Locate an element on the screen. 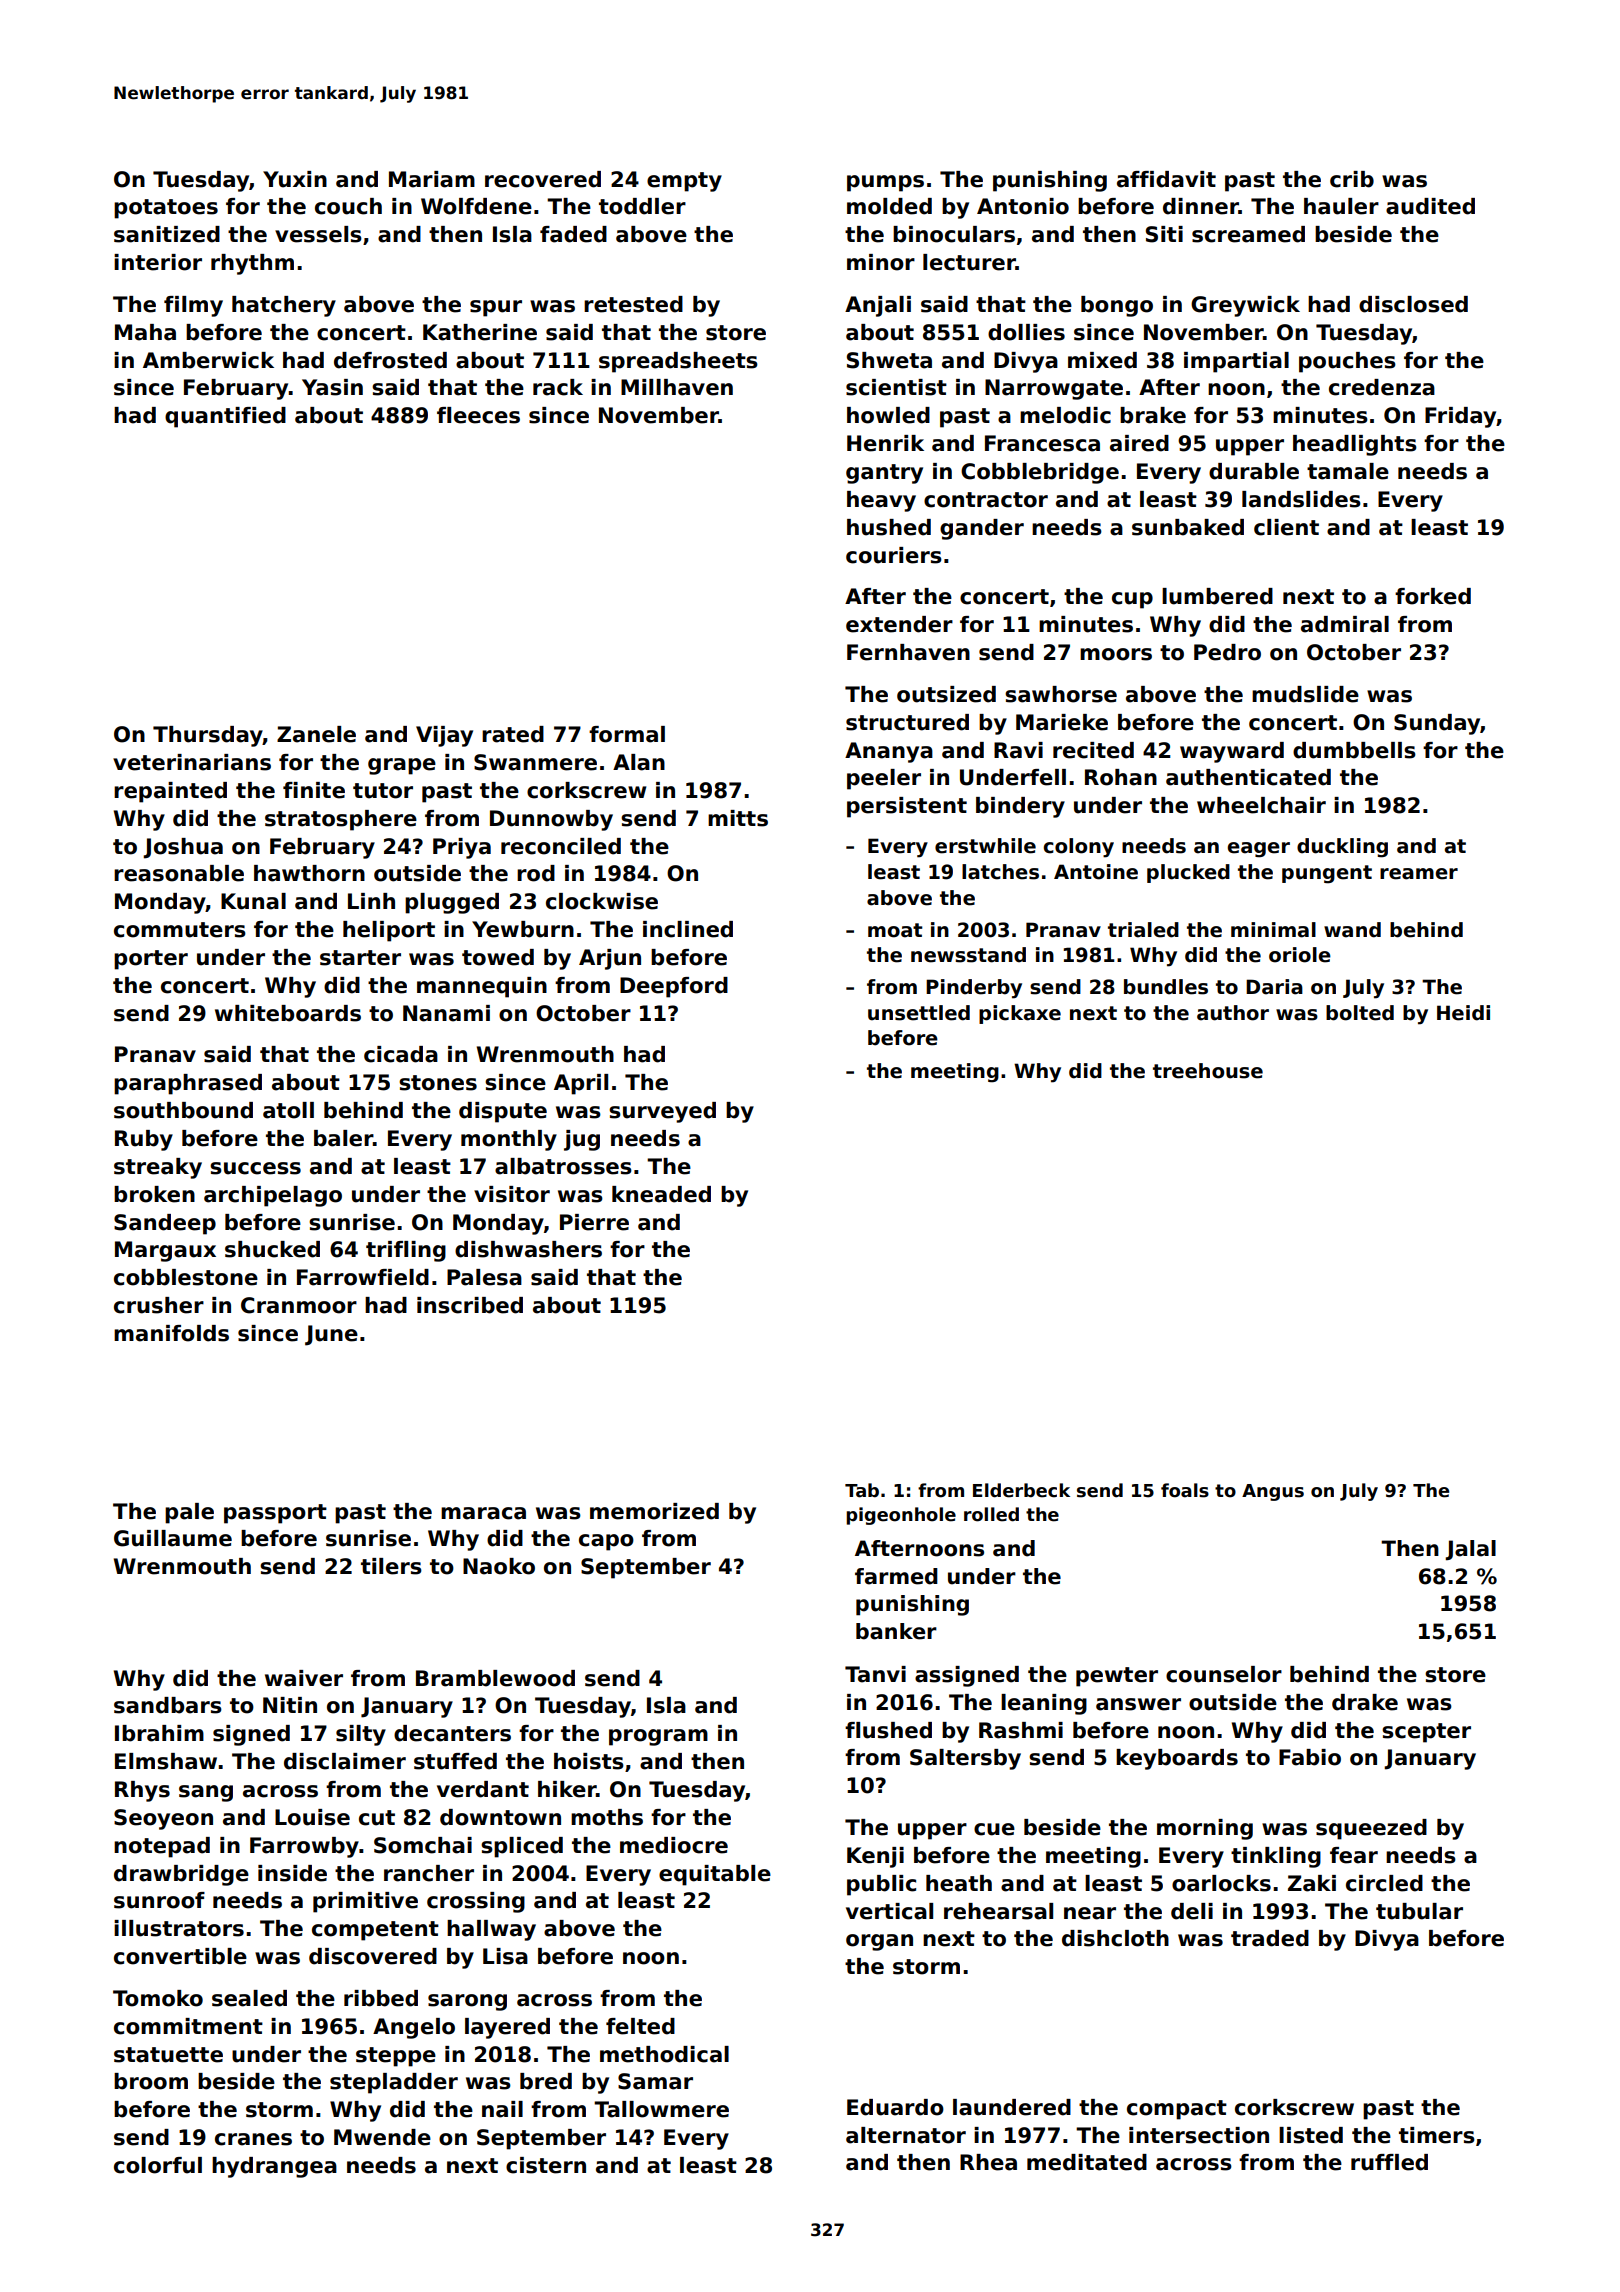  plugged is located at coordinates (452, 903).
